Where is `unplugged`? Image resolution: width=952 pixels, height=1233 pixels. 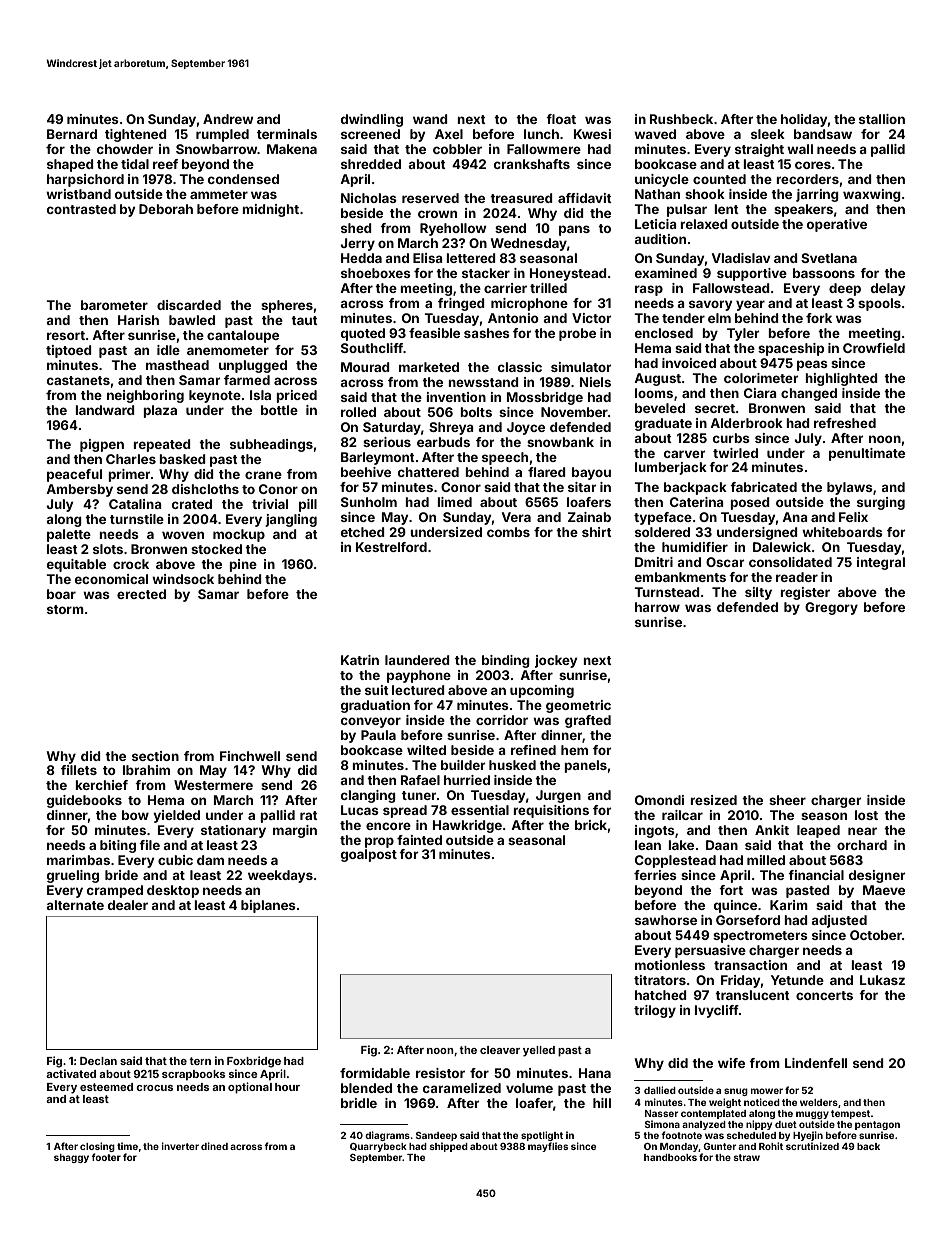
unplugged is located at coordinates (253, 366).
